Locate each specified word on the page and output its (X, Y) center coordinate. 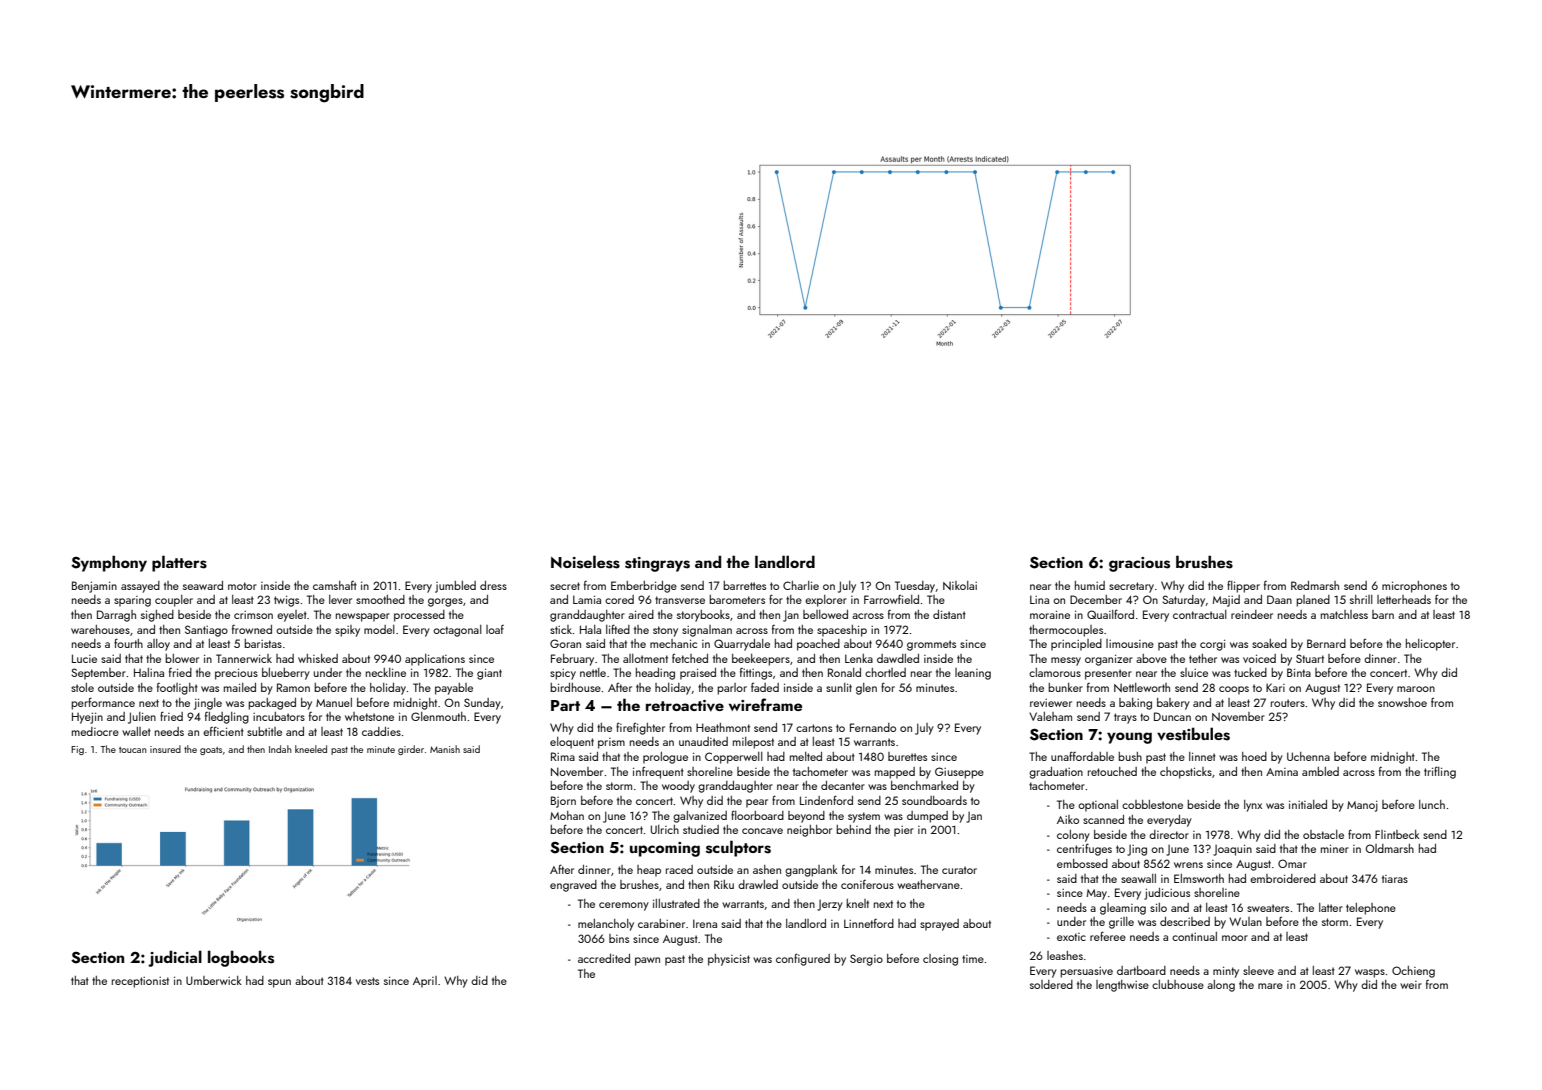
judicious (1167, 894)
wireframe (765, 704)
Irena (705, 923)
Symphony (109, 563)
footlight (177, 689)
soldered (1051, 984)
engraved (573, 886)
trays (1125, 718)
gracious (1139, 564)
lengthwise (1122, 986)
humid (1090, 585)
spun (279, 983)
